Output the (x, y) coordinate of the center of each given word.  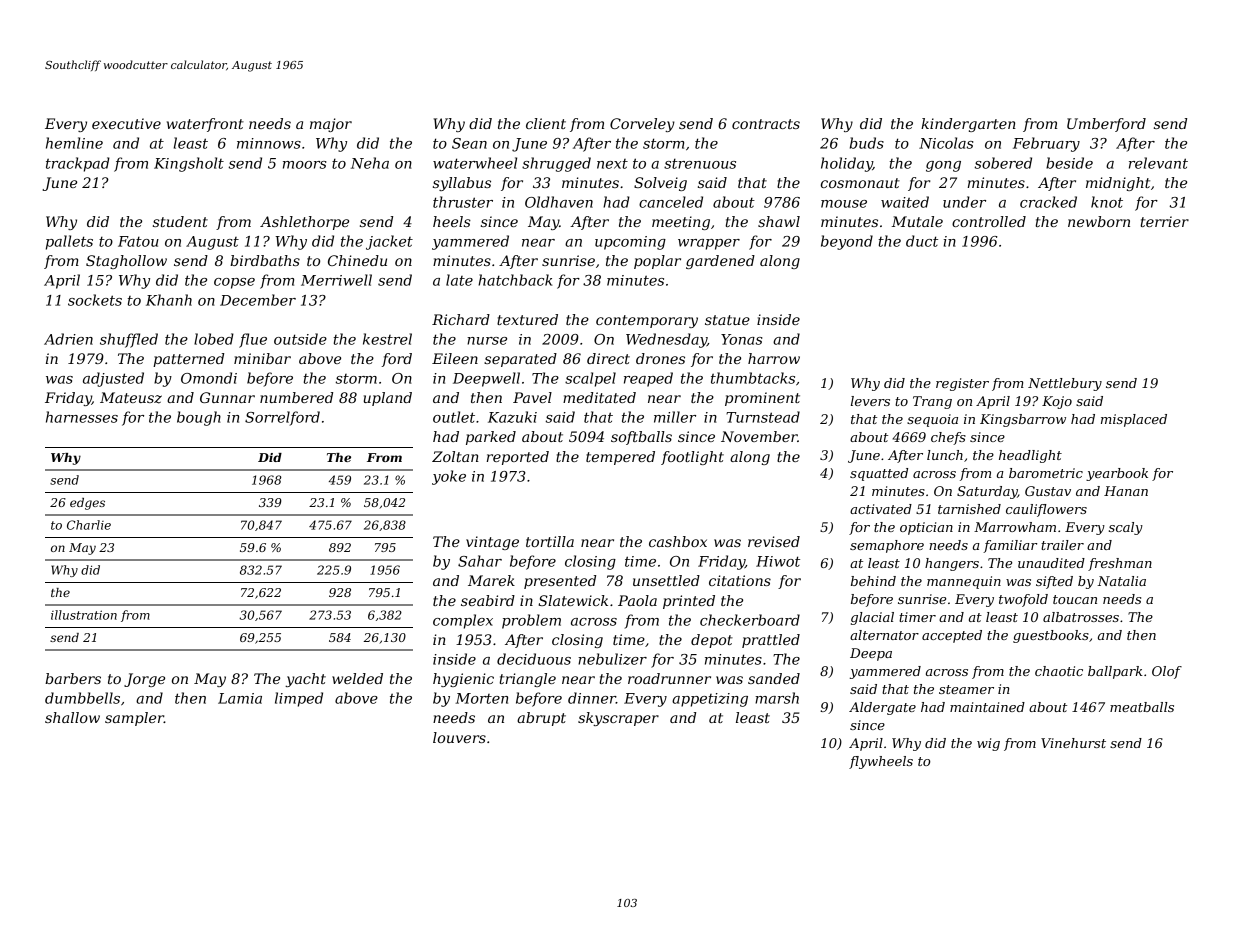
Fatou (138, 241)
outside (300, 339)
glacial (872, 618)
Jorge (144, 680)
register (962, 384)
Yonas (741, 339)
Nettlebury (1065, 384)
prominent (762, 399)
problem (531, 621)
